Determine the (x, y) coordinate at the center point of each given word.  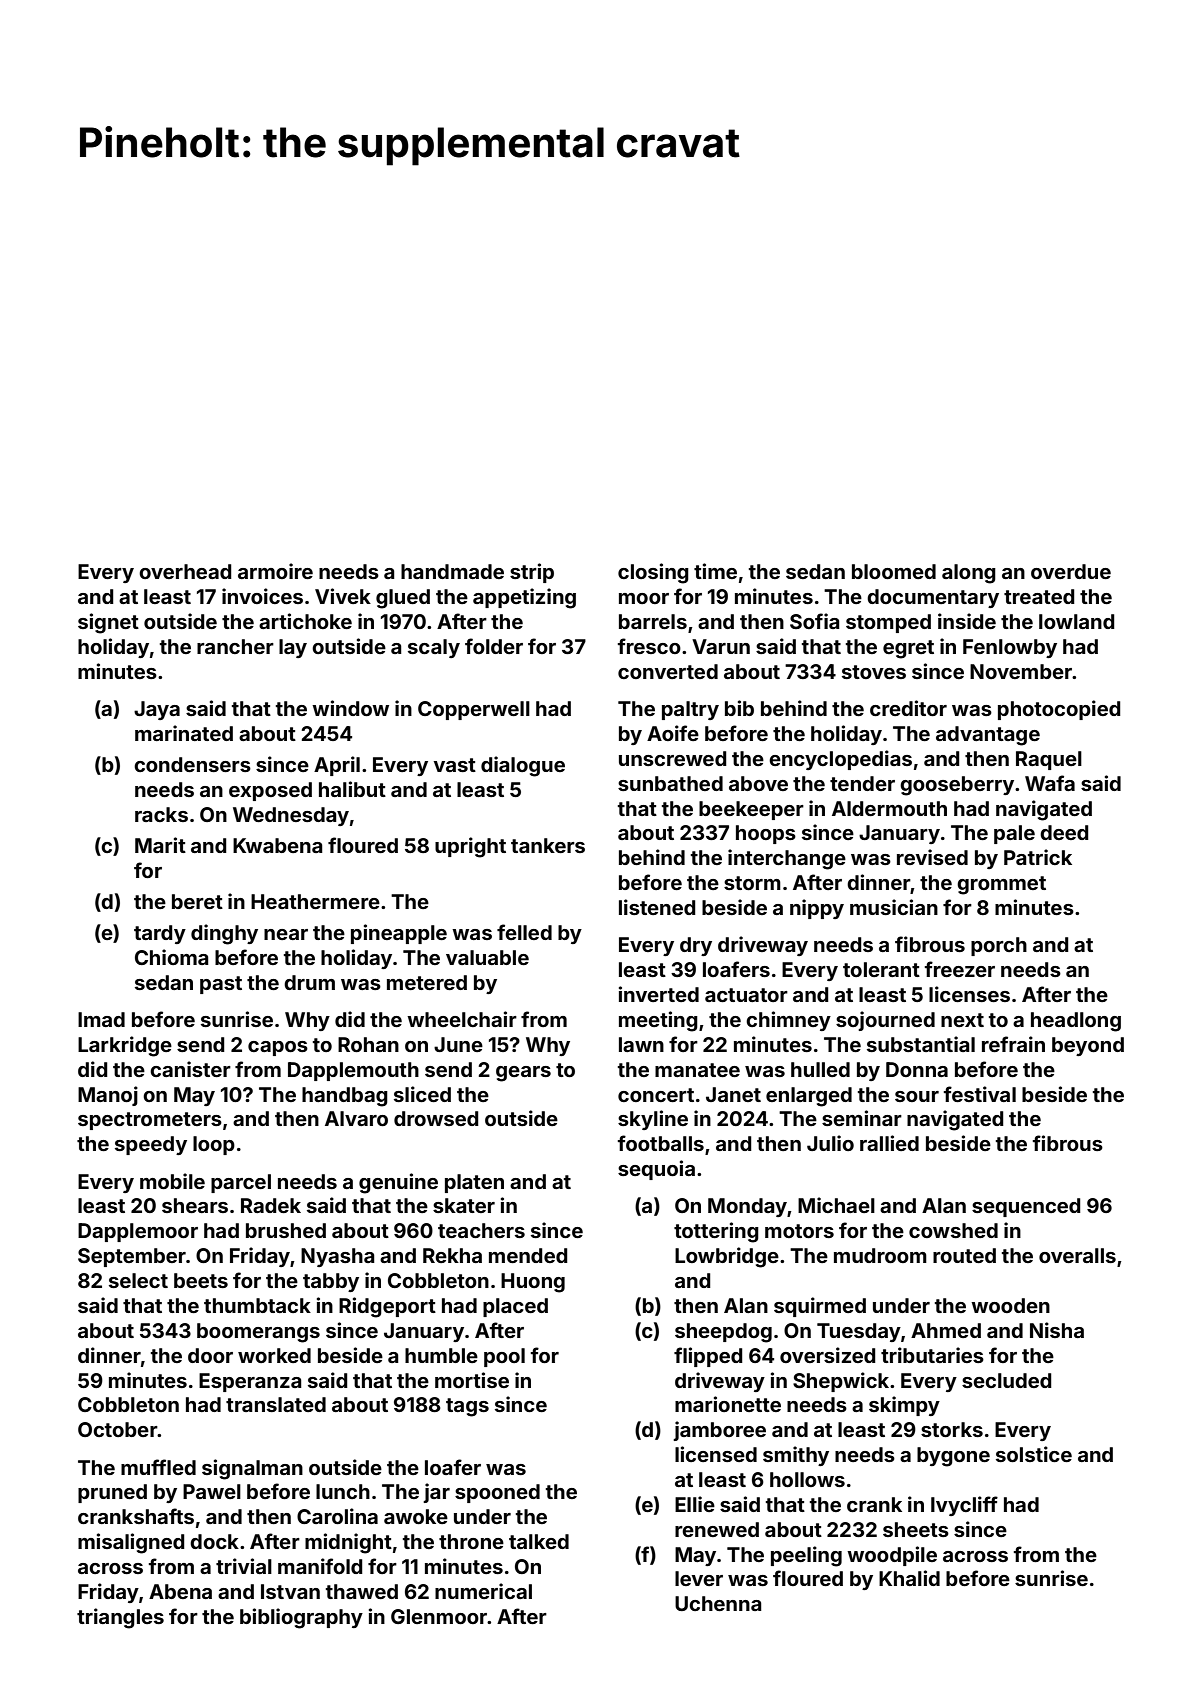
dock (214, 1541)
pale (1014, 834)
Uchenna (718, 1603)
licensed (716, 1454)
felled (524, 932)
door (210, 1355)
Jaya (157, 710)
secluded (1007, 1380)
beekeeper (751, 810)
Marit (160, 845)
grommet (1001, 885)
